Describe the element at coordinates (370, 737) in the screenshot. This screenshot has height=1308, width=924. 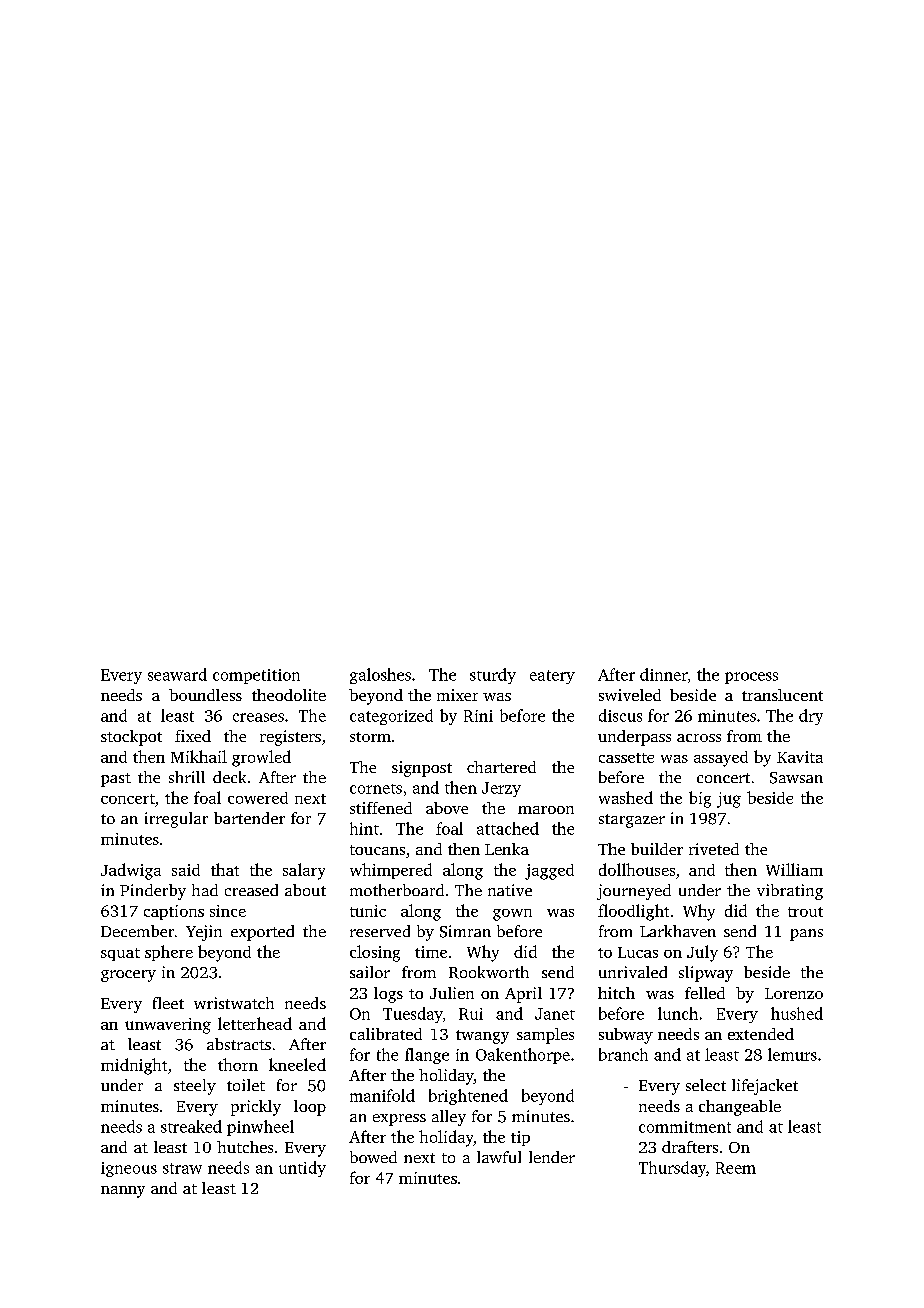
I see `storm` at that location.
